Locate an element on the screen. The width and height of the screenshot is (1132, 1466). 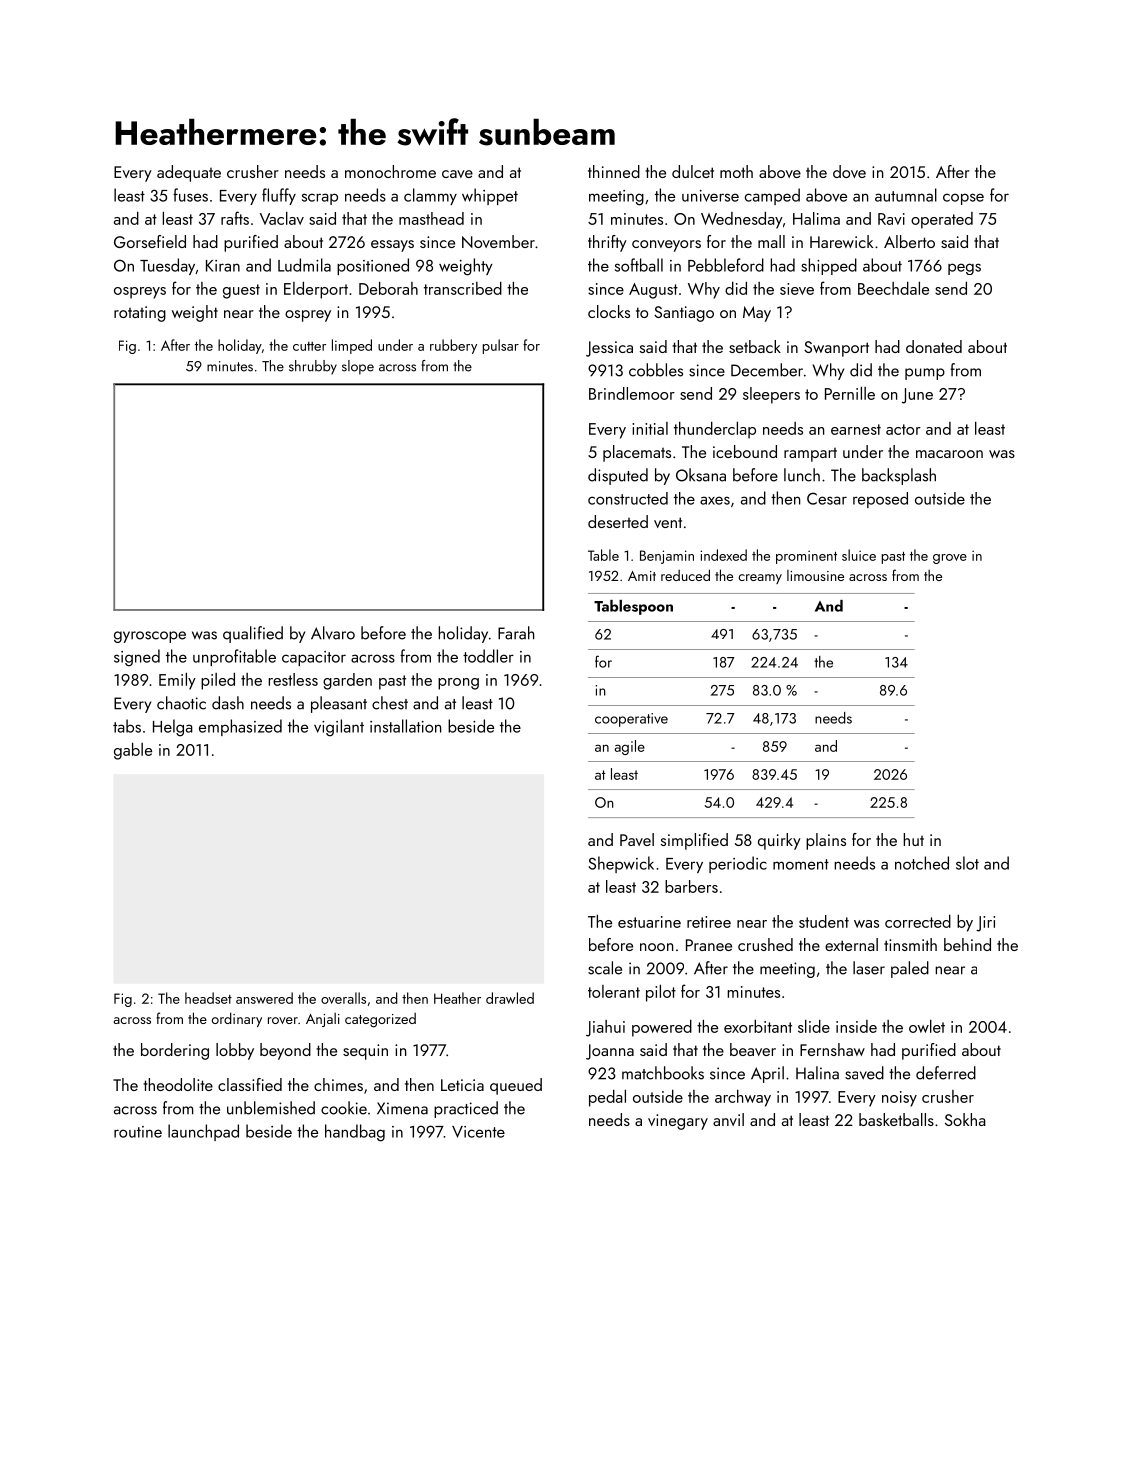
limped is located at coordinates (352, 346).
